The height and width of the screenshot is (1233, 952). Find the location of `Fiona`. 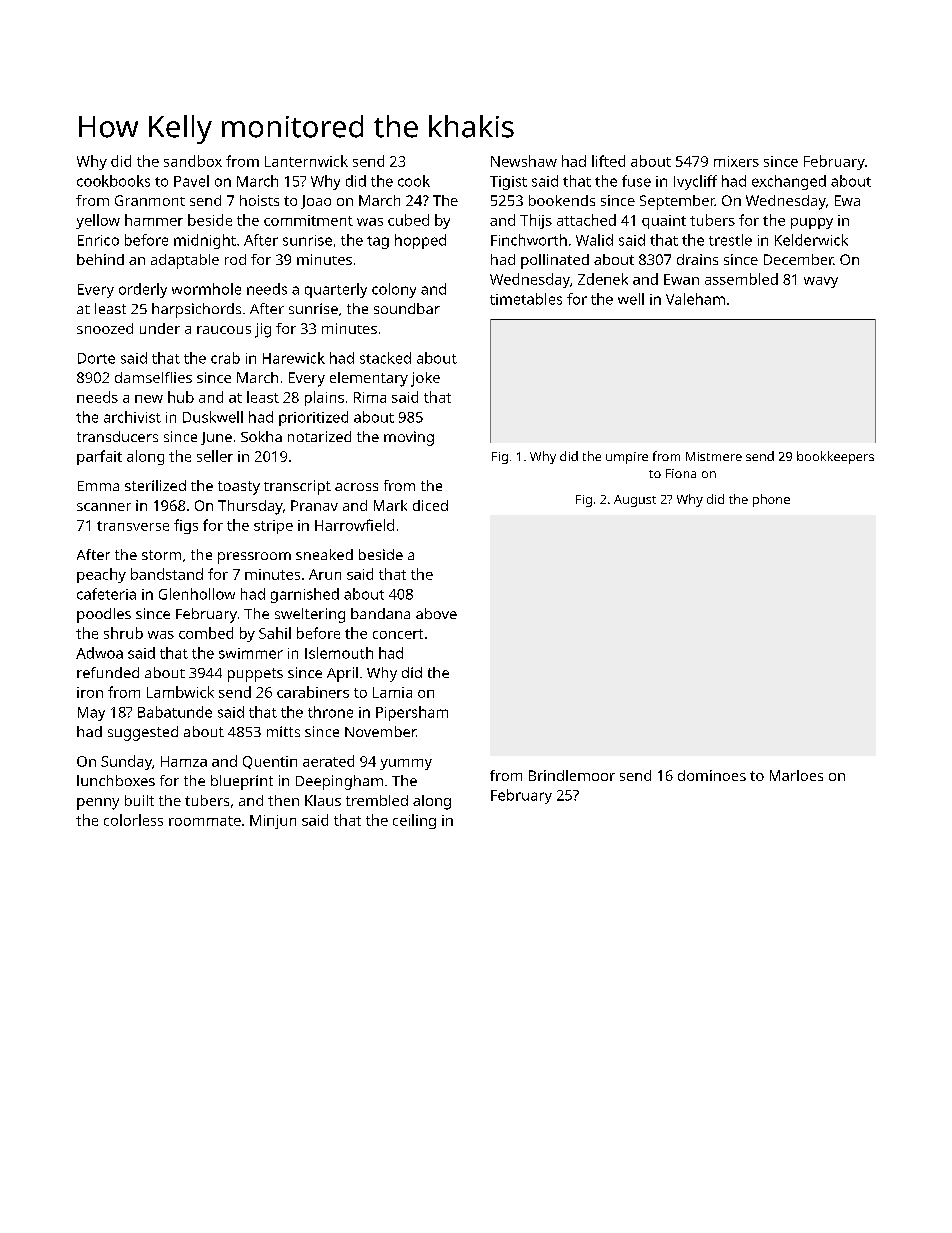

Fiona is located at coordinates (681, 473).
